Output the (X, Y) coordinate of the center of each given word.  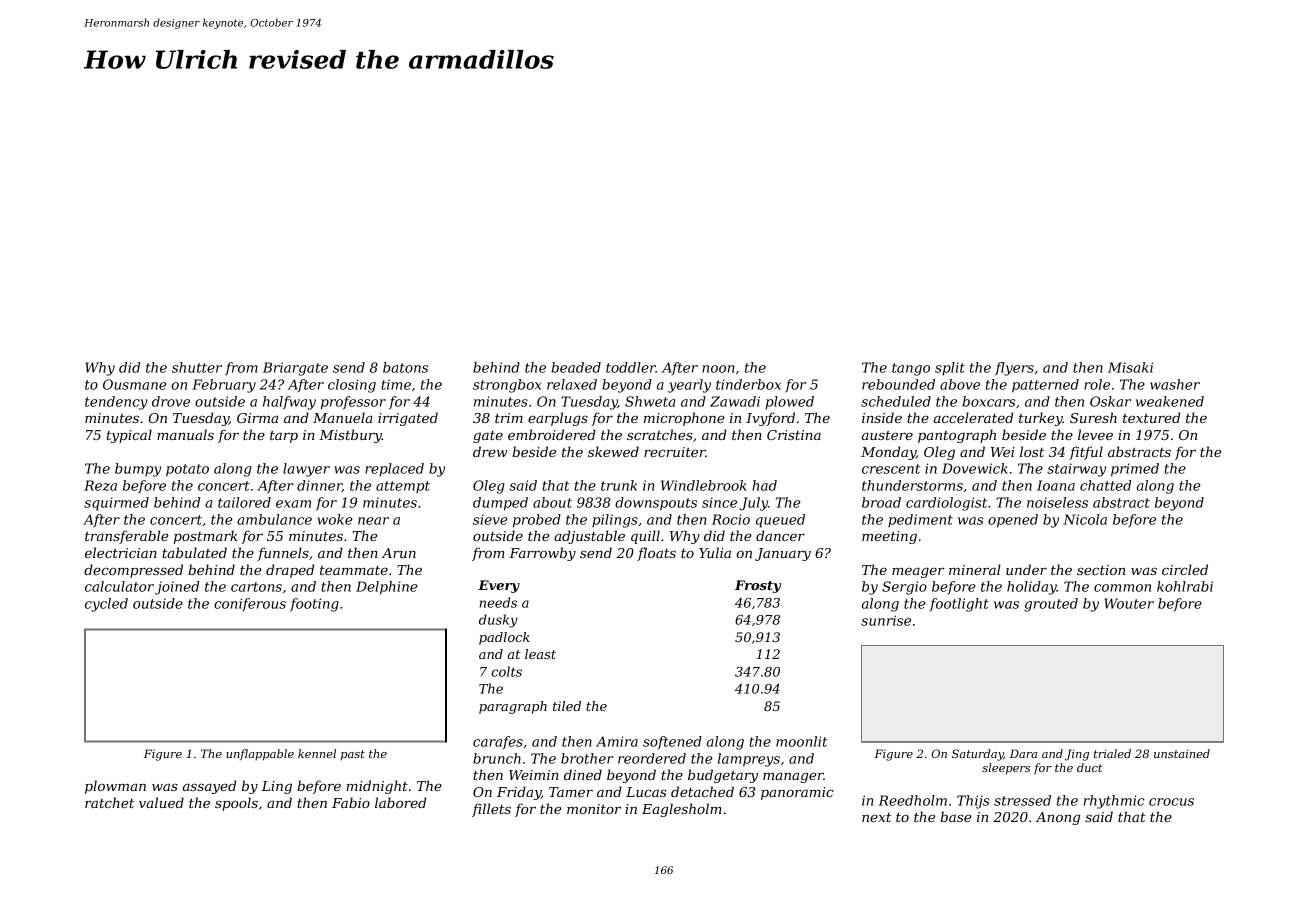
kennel (317, 753)
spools (236, 804)
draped (290, 571)
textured (1151, 417)
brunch (497, 758)
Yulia (715, 552)
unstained (1182, 753)
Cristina (794, 435)
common (1122, 588)
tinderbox (748, 384)
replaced (394, 470)
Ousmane (134, 384)
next (876, 817)
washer (1175, 384)
